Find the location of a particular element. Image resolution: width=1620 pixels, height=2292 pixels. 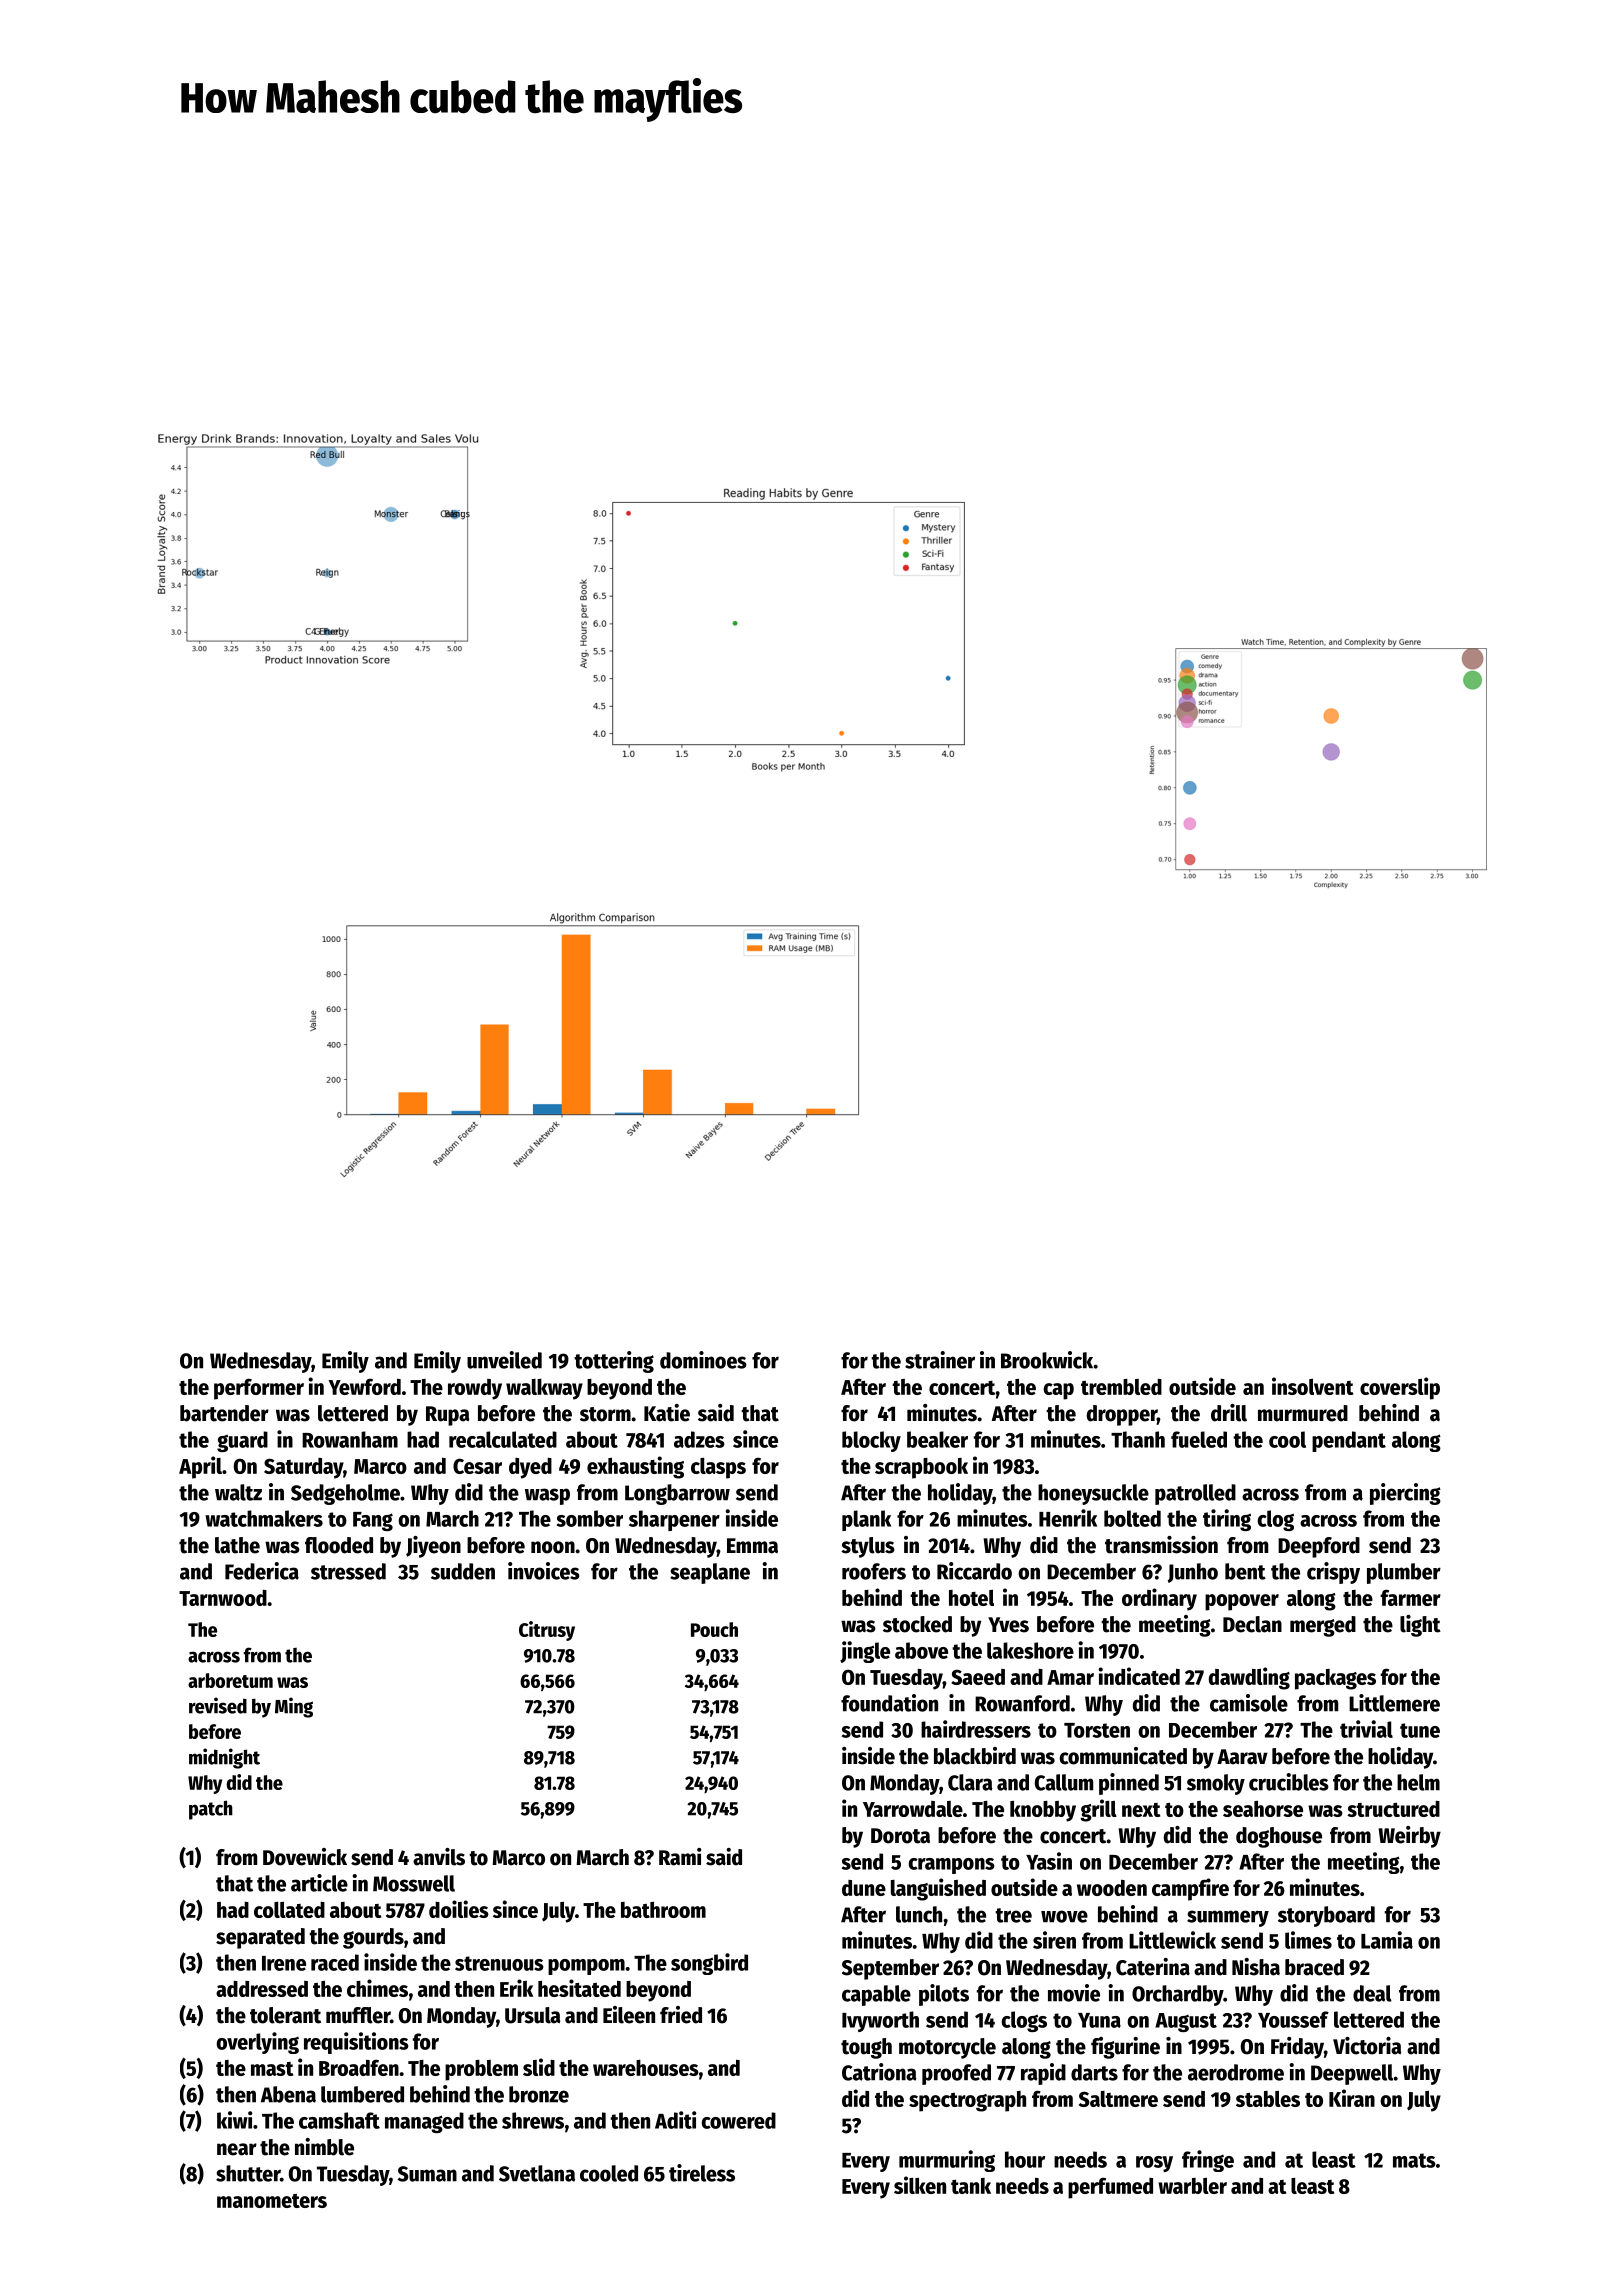

camisole is located at coordinates (1249, 1703).
